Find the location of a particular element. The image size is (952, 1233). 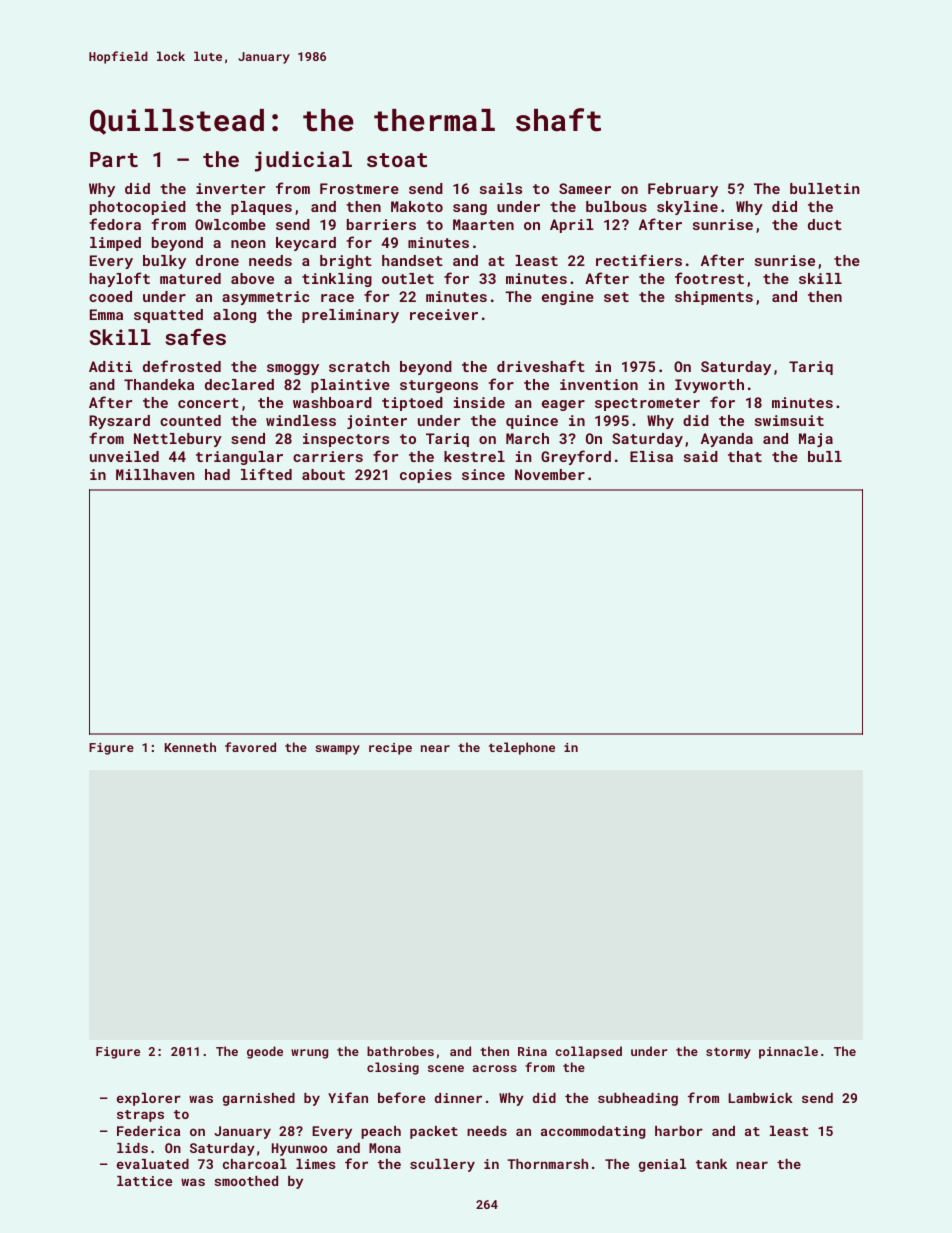

swimsuit is located at coordinates (789, 420).
